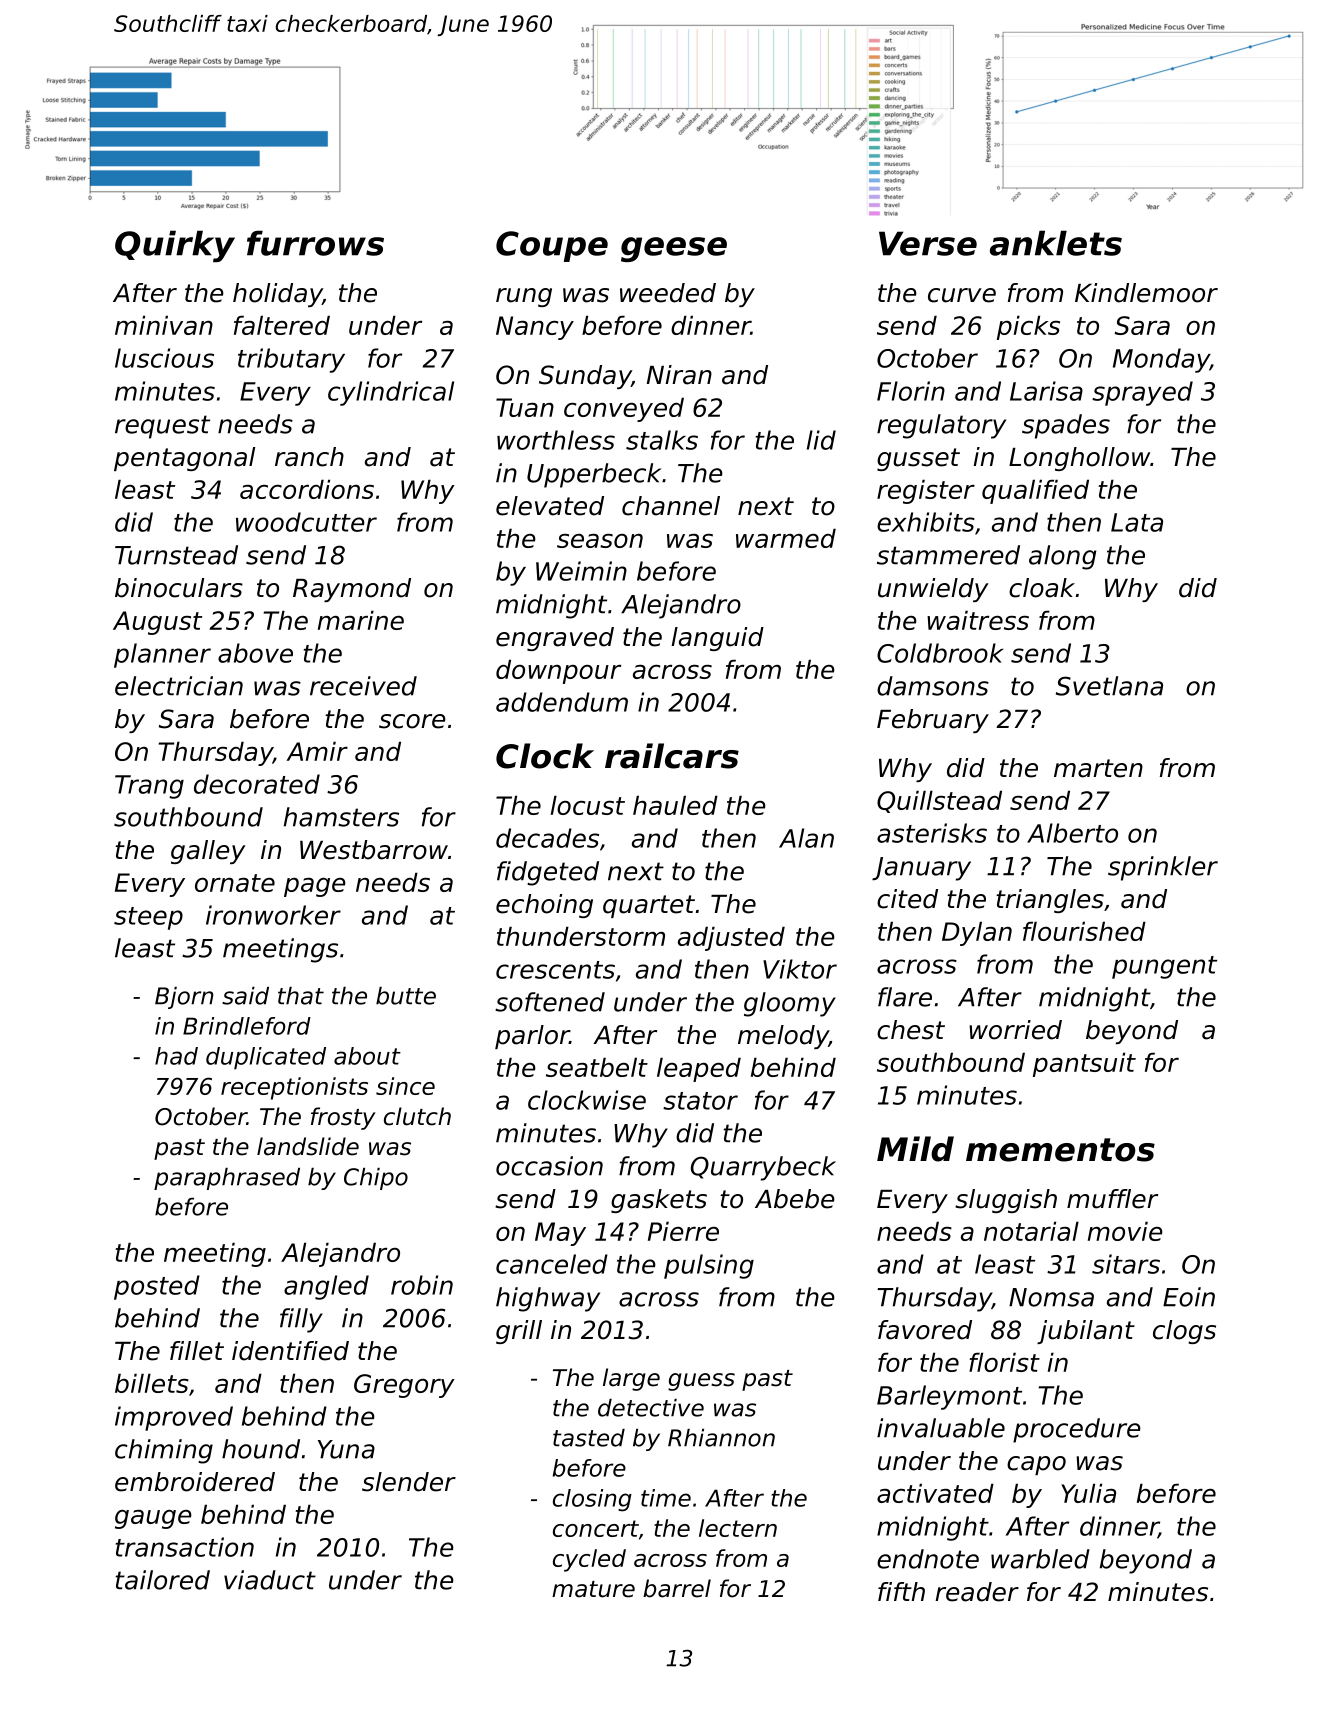 The image size is (1331, 1722). I want to click on Tuan, so click(525, 407).
